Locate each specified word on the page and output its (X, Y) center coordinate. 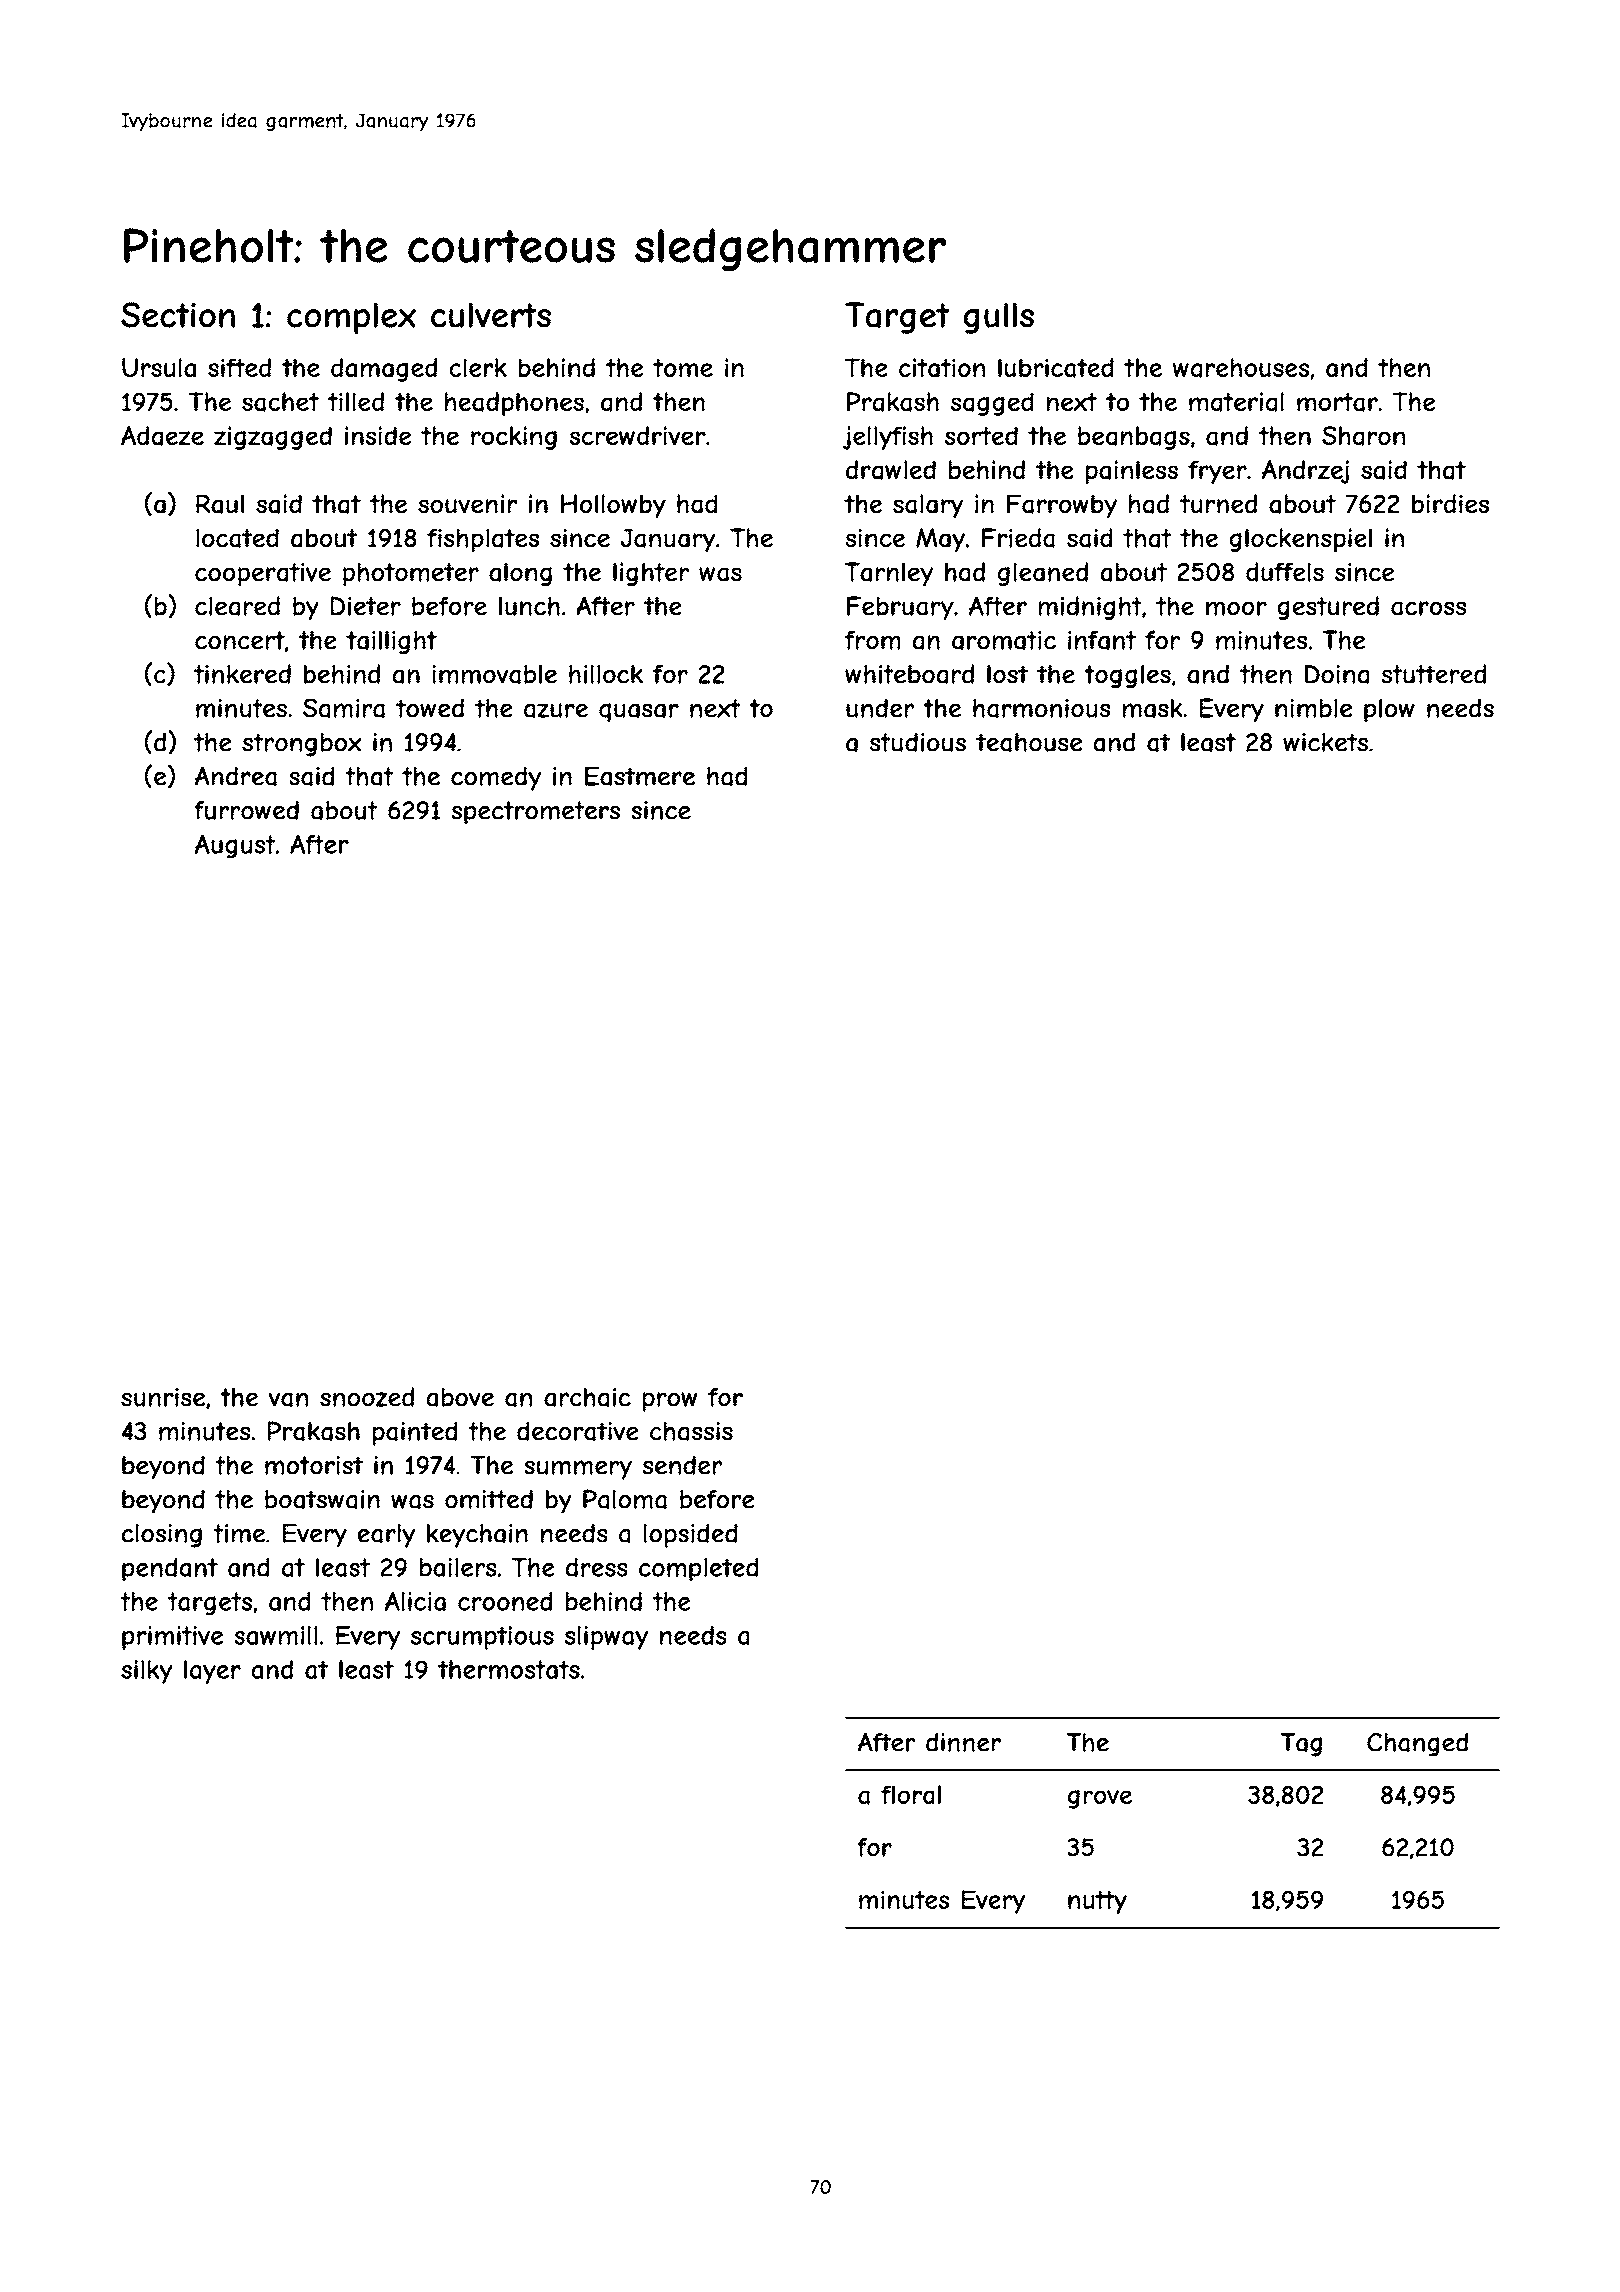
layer (212, 1672)
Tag (1301, 1745)
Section (178, 315)
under (880, 708)
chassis (691, 1431)
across (1428, 608)
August (235, 846)
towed (430, 708)
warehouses (1241, 368)
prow (670, 1402)
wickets (1325, 742)
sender (682, 1465)
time (239, 1533)
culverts (491, 315)
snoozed (367, 1397)
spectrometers (535, 813)
